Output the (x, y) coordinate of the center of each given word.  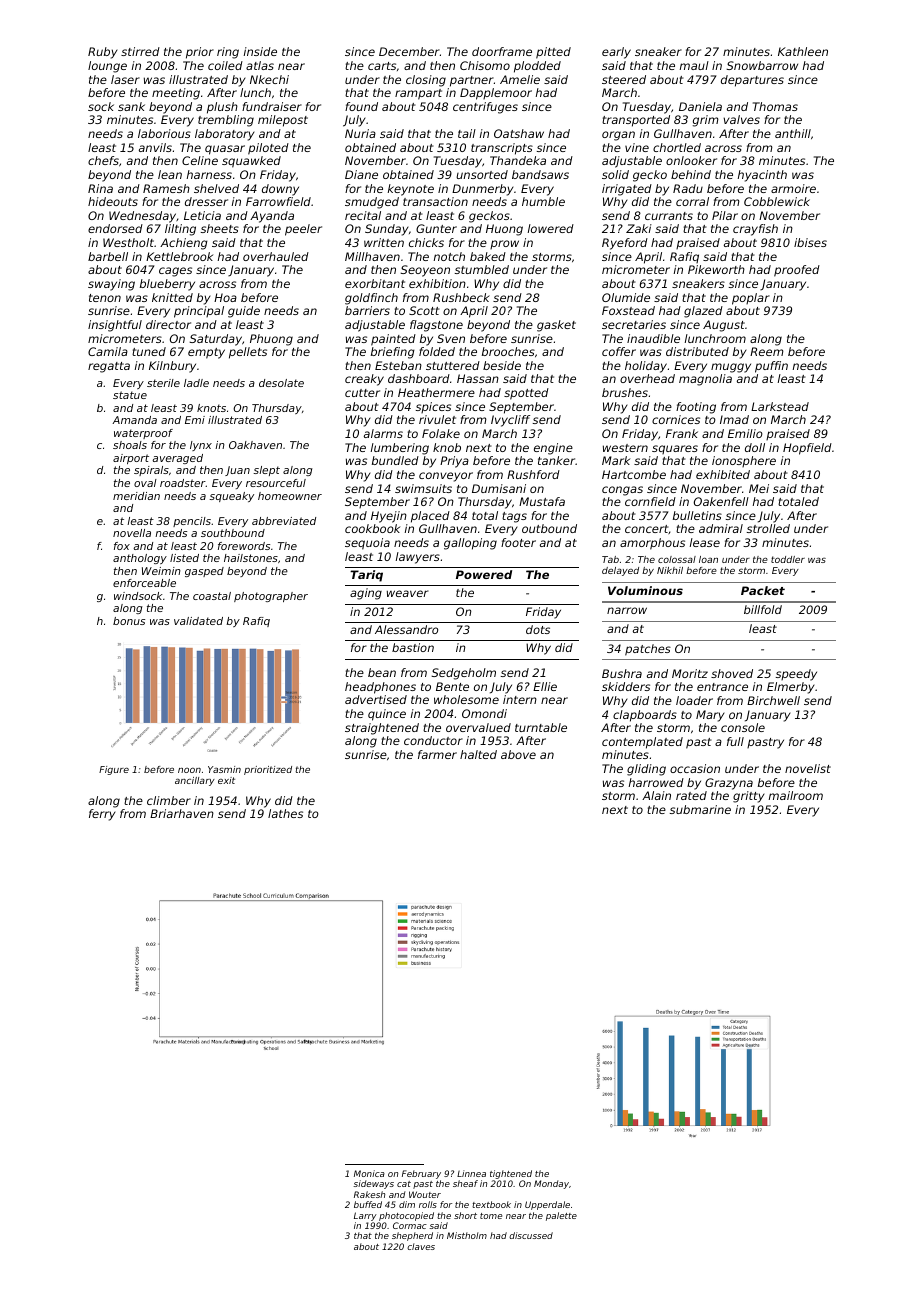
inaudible (653, 338)
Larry (365, 1216)
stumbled (482, 269)
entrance (722, 687)
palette (561, 1216)
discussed (531, 1235)
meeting (176, 94)
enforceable (144, 583)
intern (520, 699)
